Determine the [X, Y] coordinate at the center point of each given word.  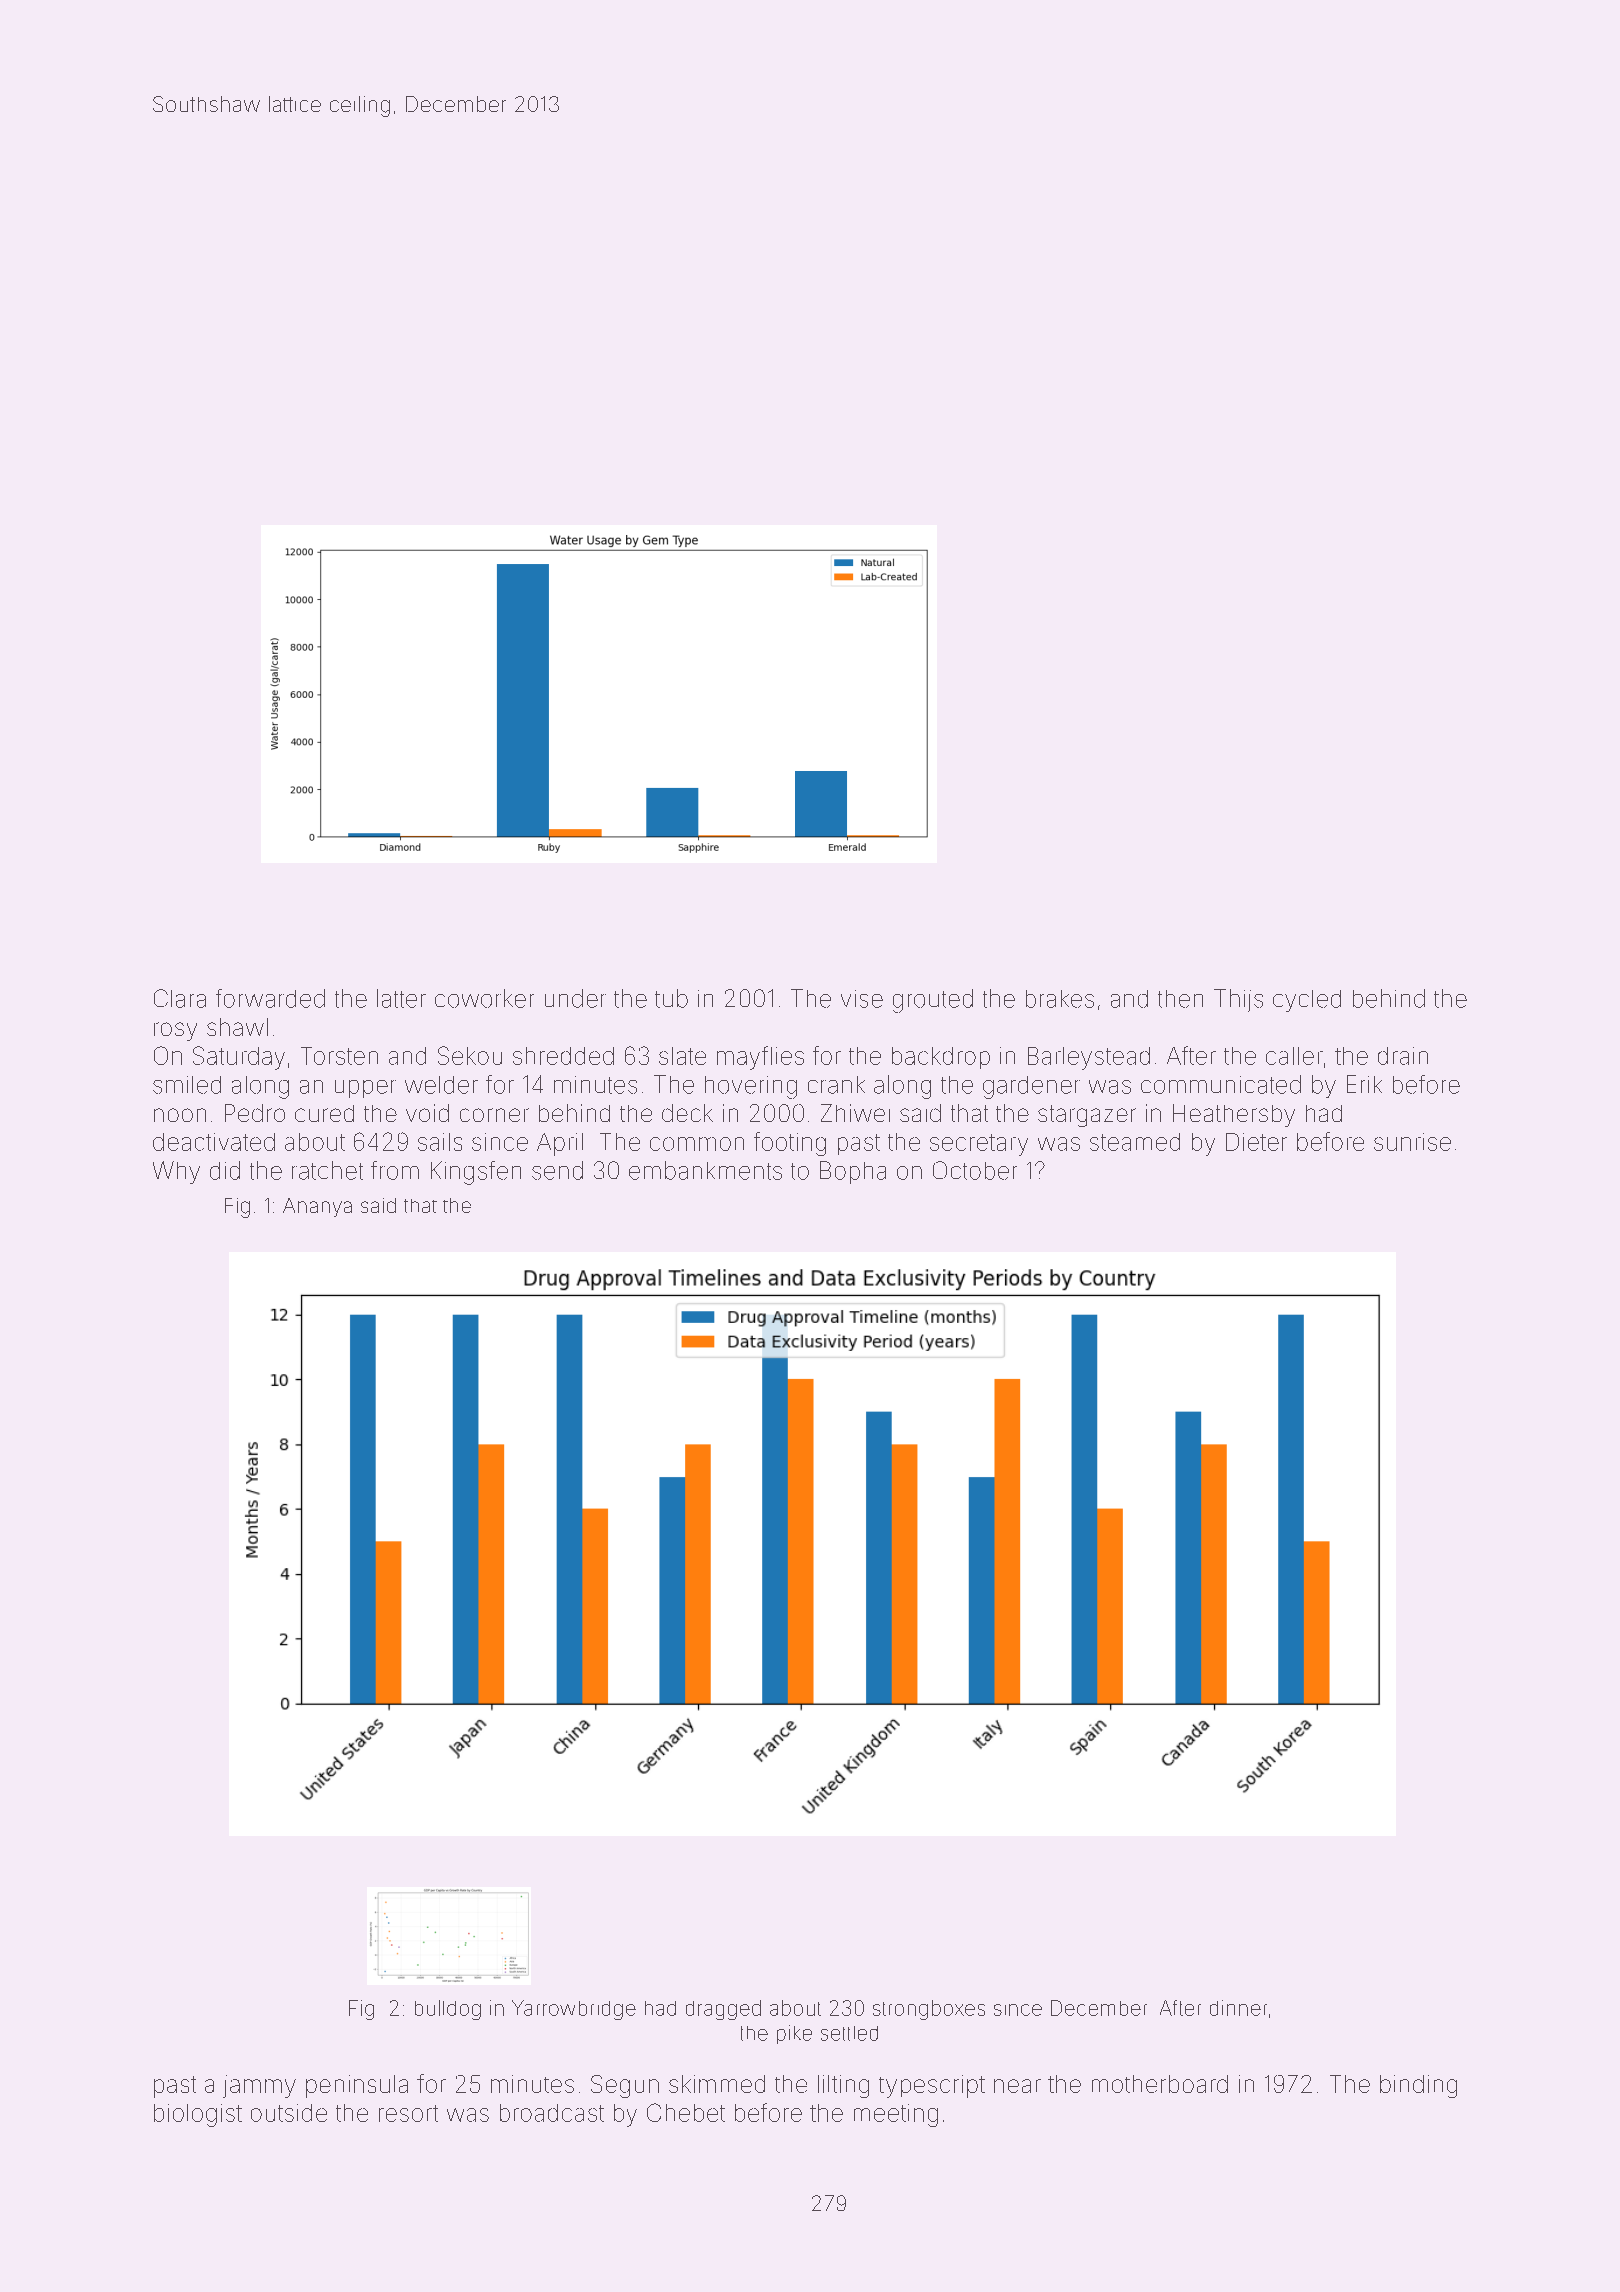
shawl [237, 1027]
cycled [1307, 1001]
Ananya [317, 1207]
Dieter [1256, 1142]
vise [862, 999]
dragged [723, 2010]
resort [408, 2113]
